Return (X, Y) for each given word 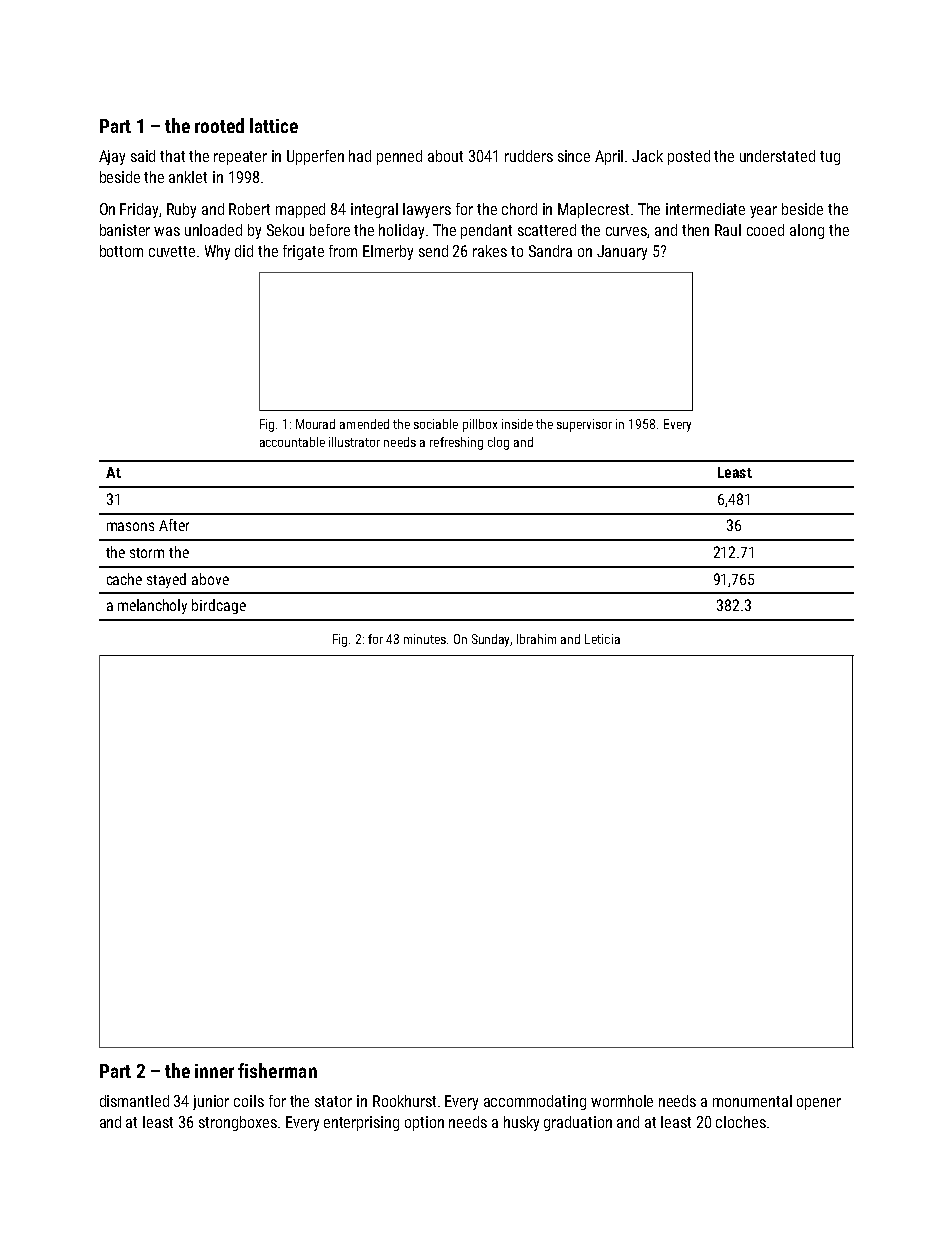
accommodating (535, 1102)
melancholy (152, 606)
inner (214, 1071)
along (807, 231)
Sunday (491, 640)
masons (130, 526)
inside (517, 424)
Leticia (602, 639)
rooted (219, 125)
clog (498, 443)
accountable (292, 442)
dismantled (134, 1101)
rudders (529, 156)
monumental (752, 1101)
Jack (647, 156)
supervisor (584, 425)
